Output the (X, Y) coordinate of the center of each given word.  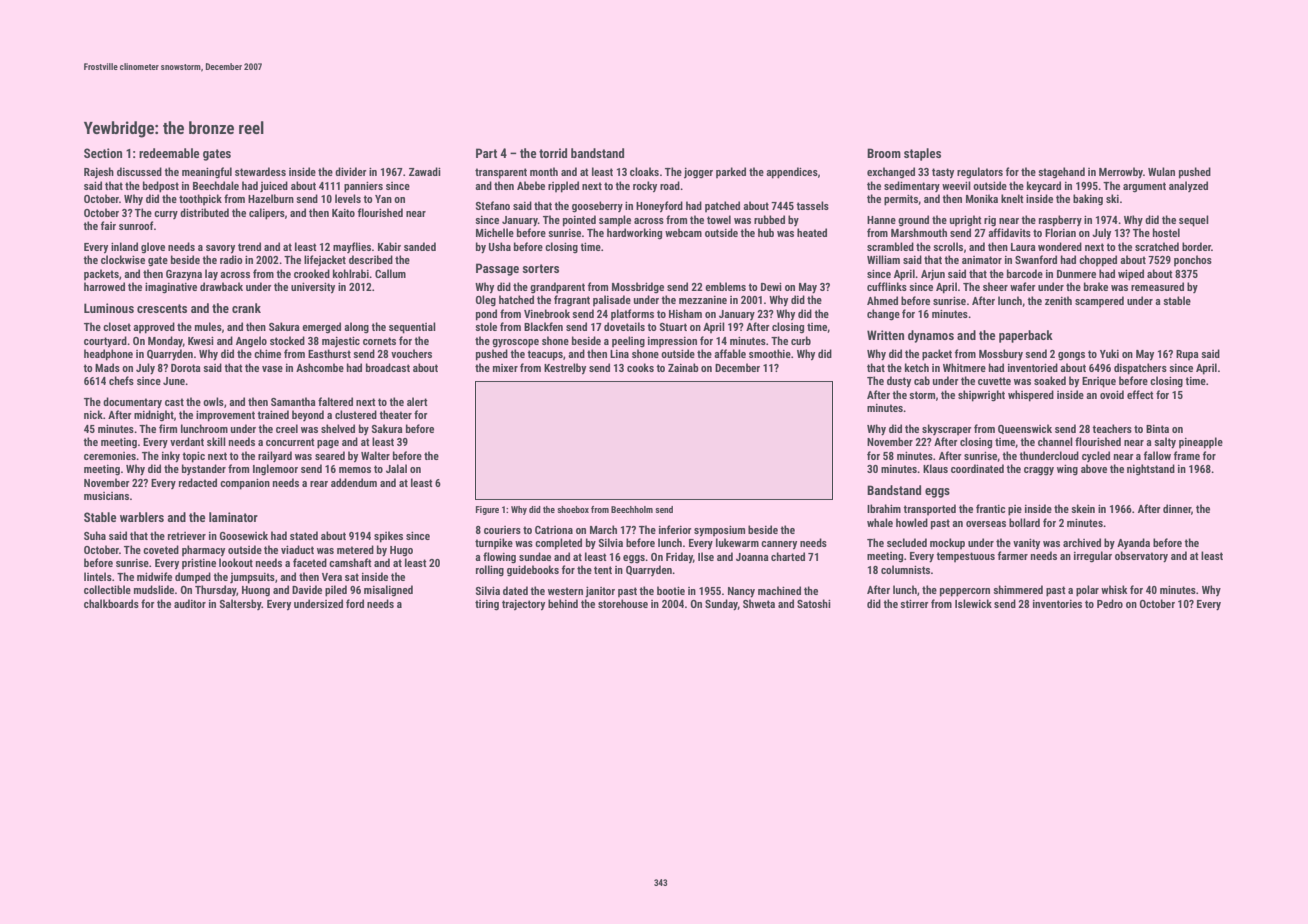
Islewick (973, 603)
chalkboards (111, 603)
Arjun (933, 275)
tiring (487, 605)
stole (486, 326)
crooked (312, 273)
